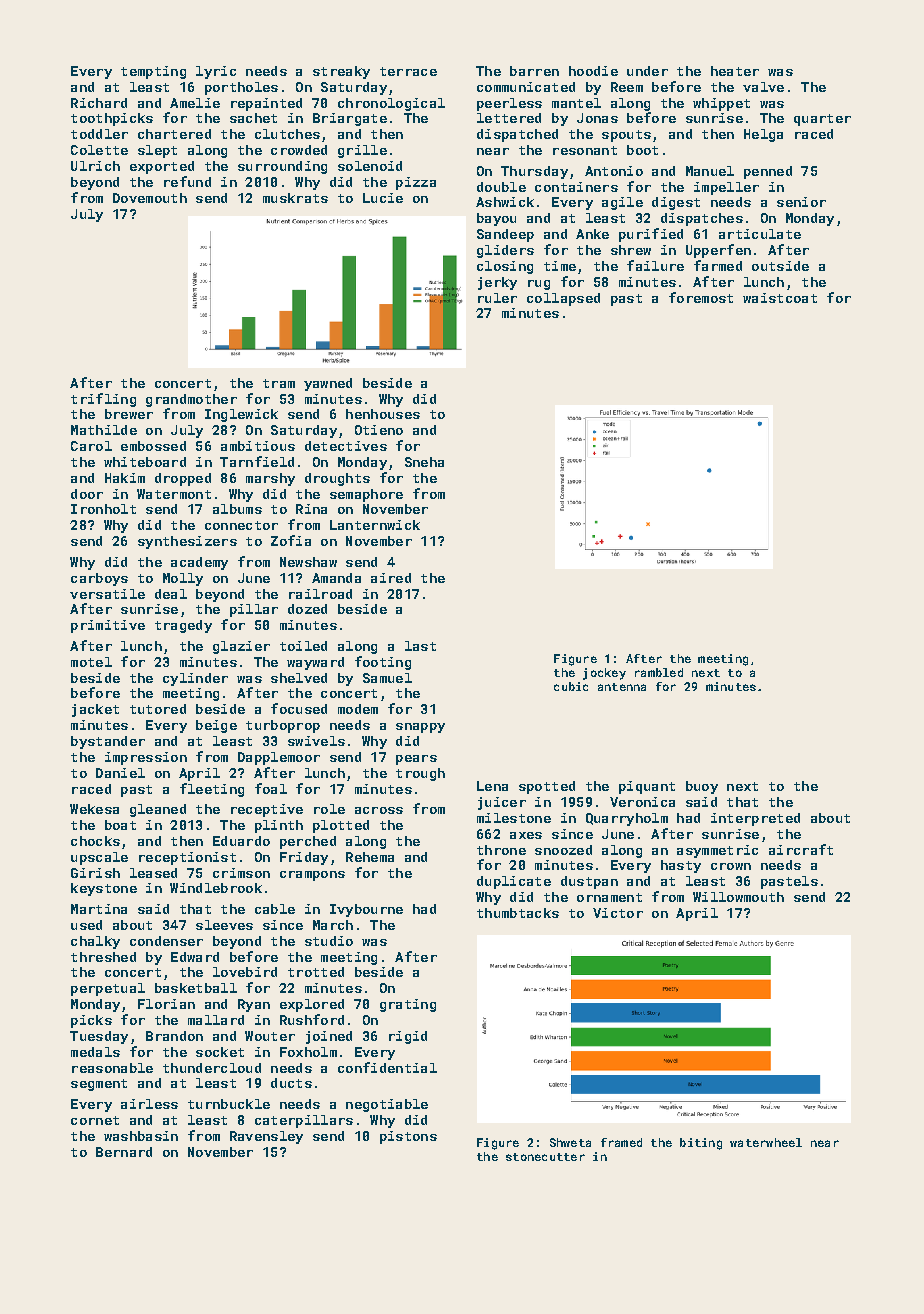  I want to click on trifling, so click(103, 400).
